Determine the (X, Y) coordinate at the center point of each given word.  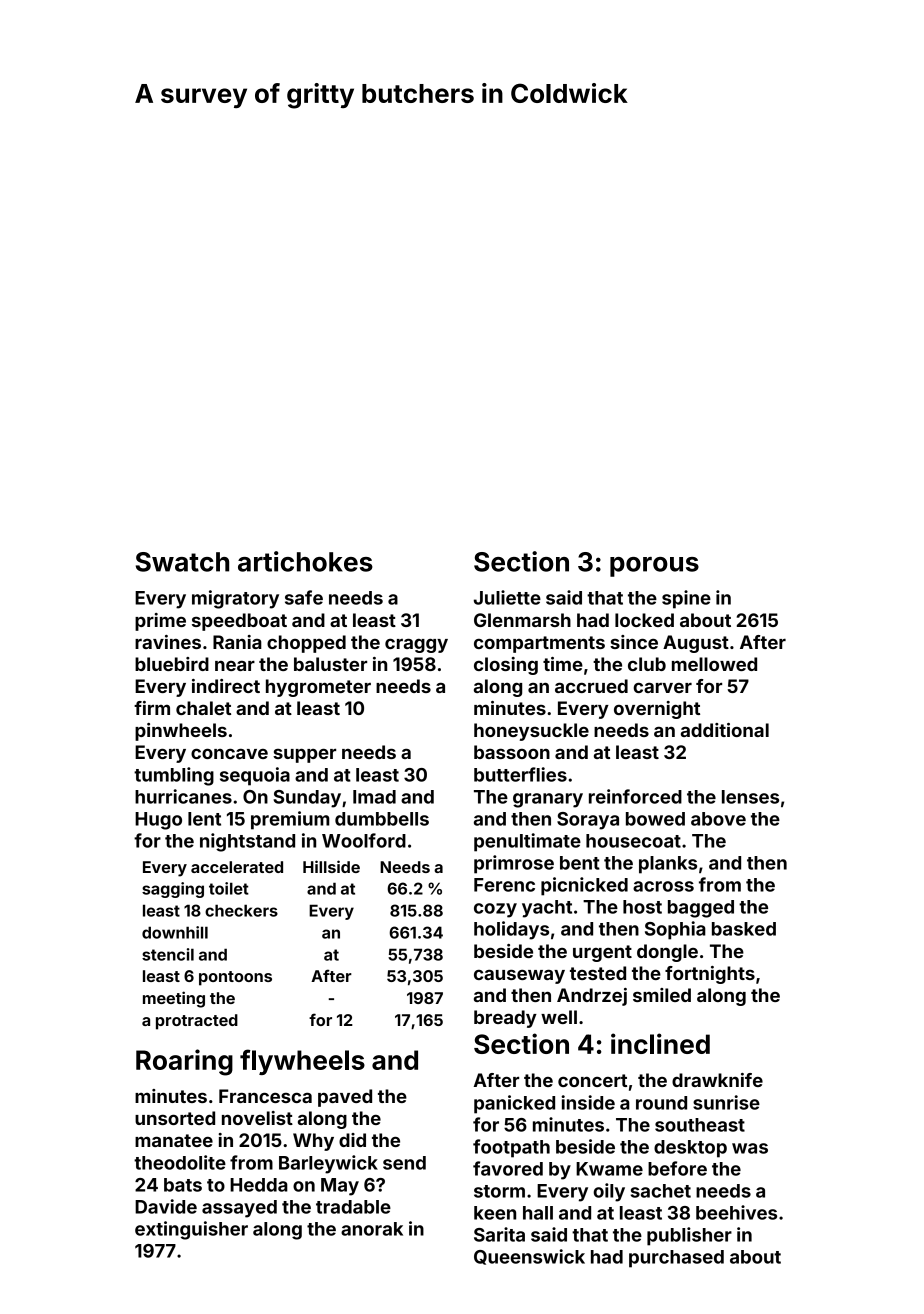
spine (686, 599)
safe (304, 597)
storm (499, 1191)
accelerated (237, 867)
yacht (547, 909)
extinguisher (191, 1230)
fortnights (710, 975)
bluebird (172, 664)
